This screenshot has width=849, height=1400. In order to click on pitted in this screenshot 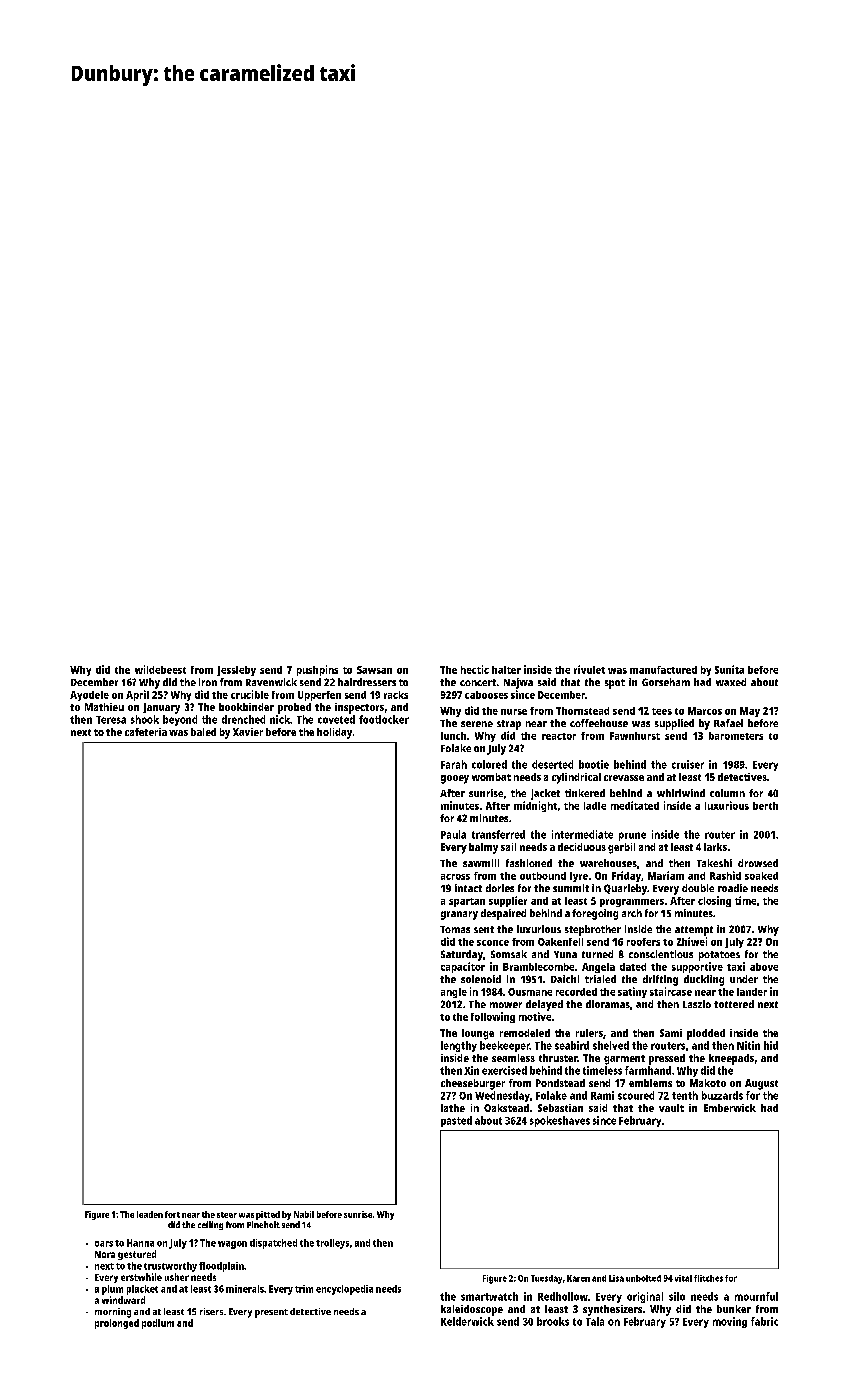, I will do `click(268, 1215)`.
